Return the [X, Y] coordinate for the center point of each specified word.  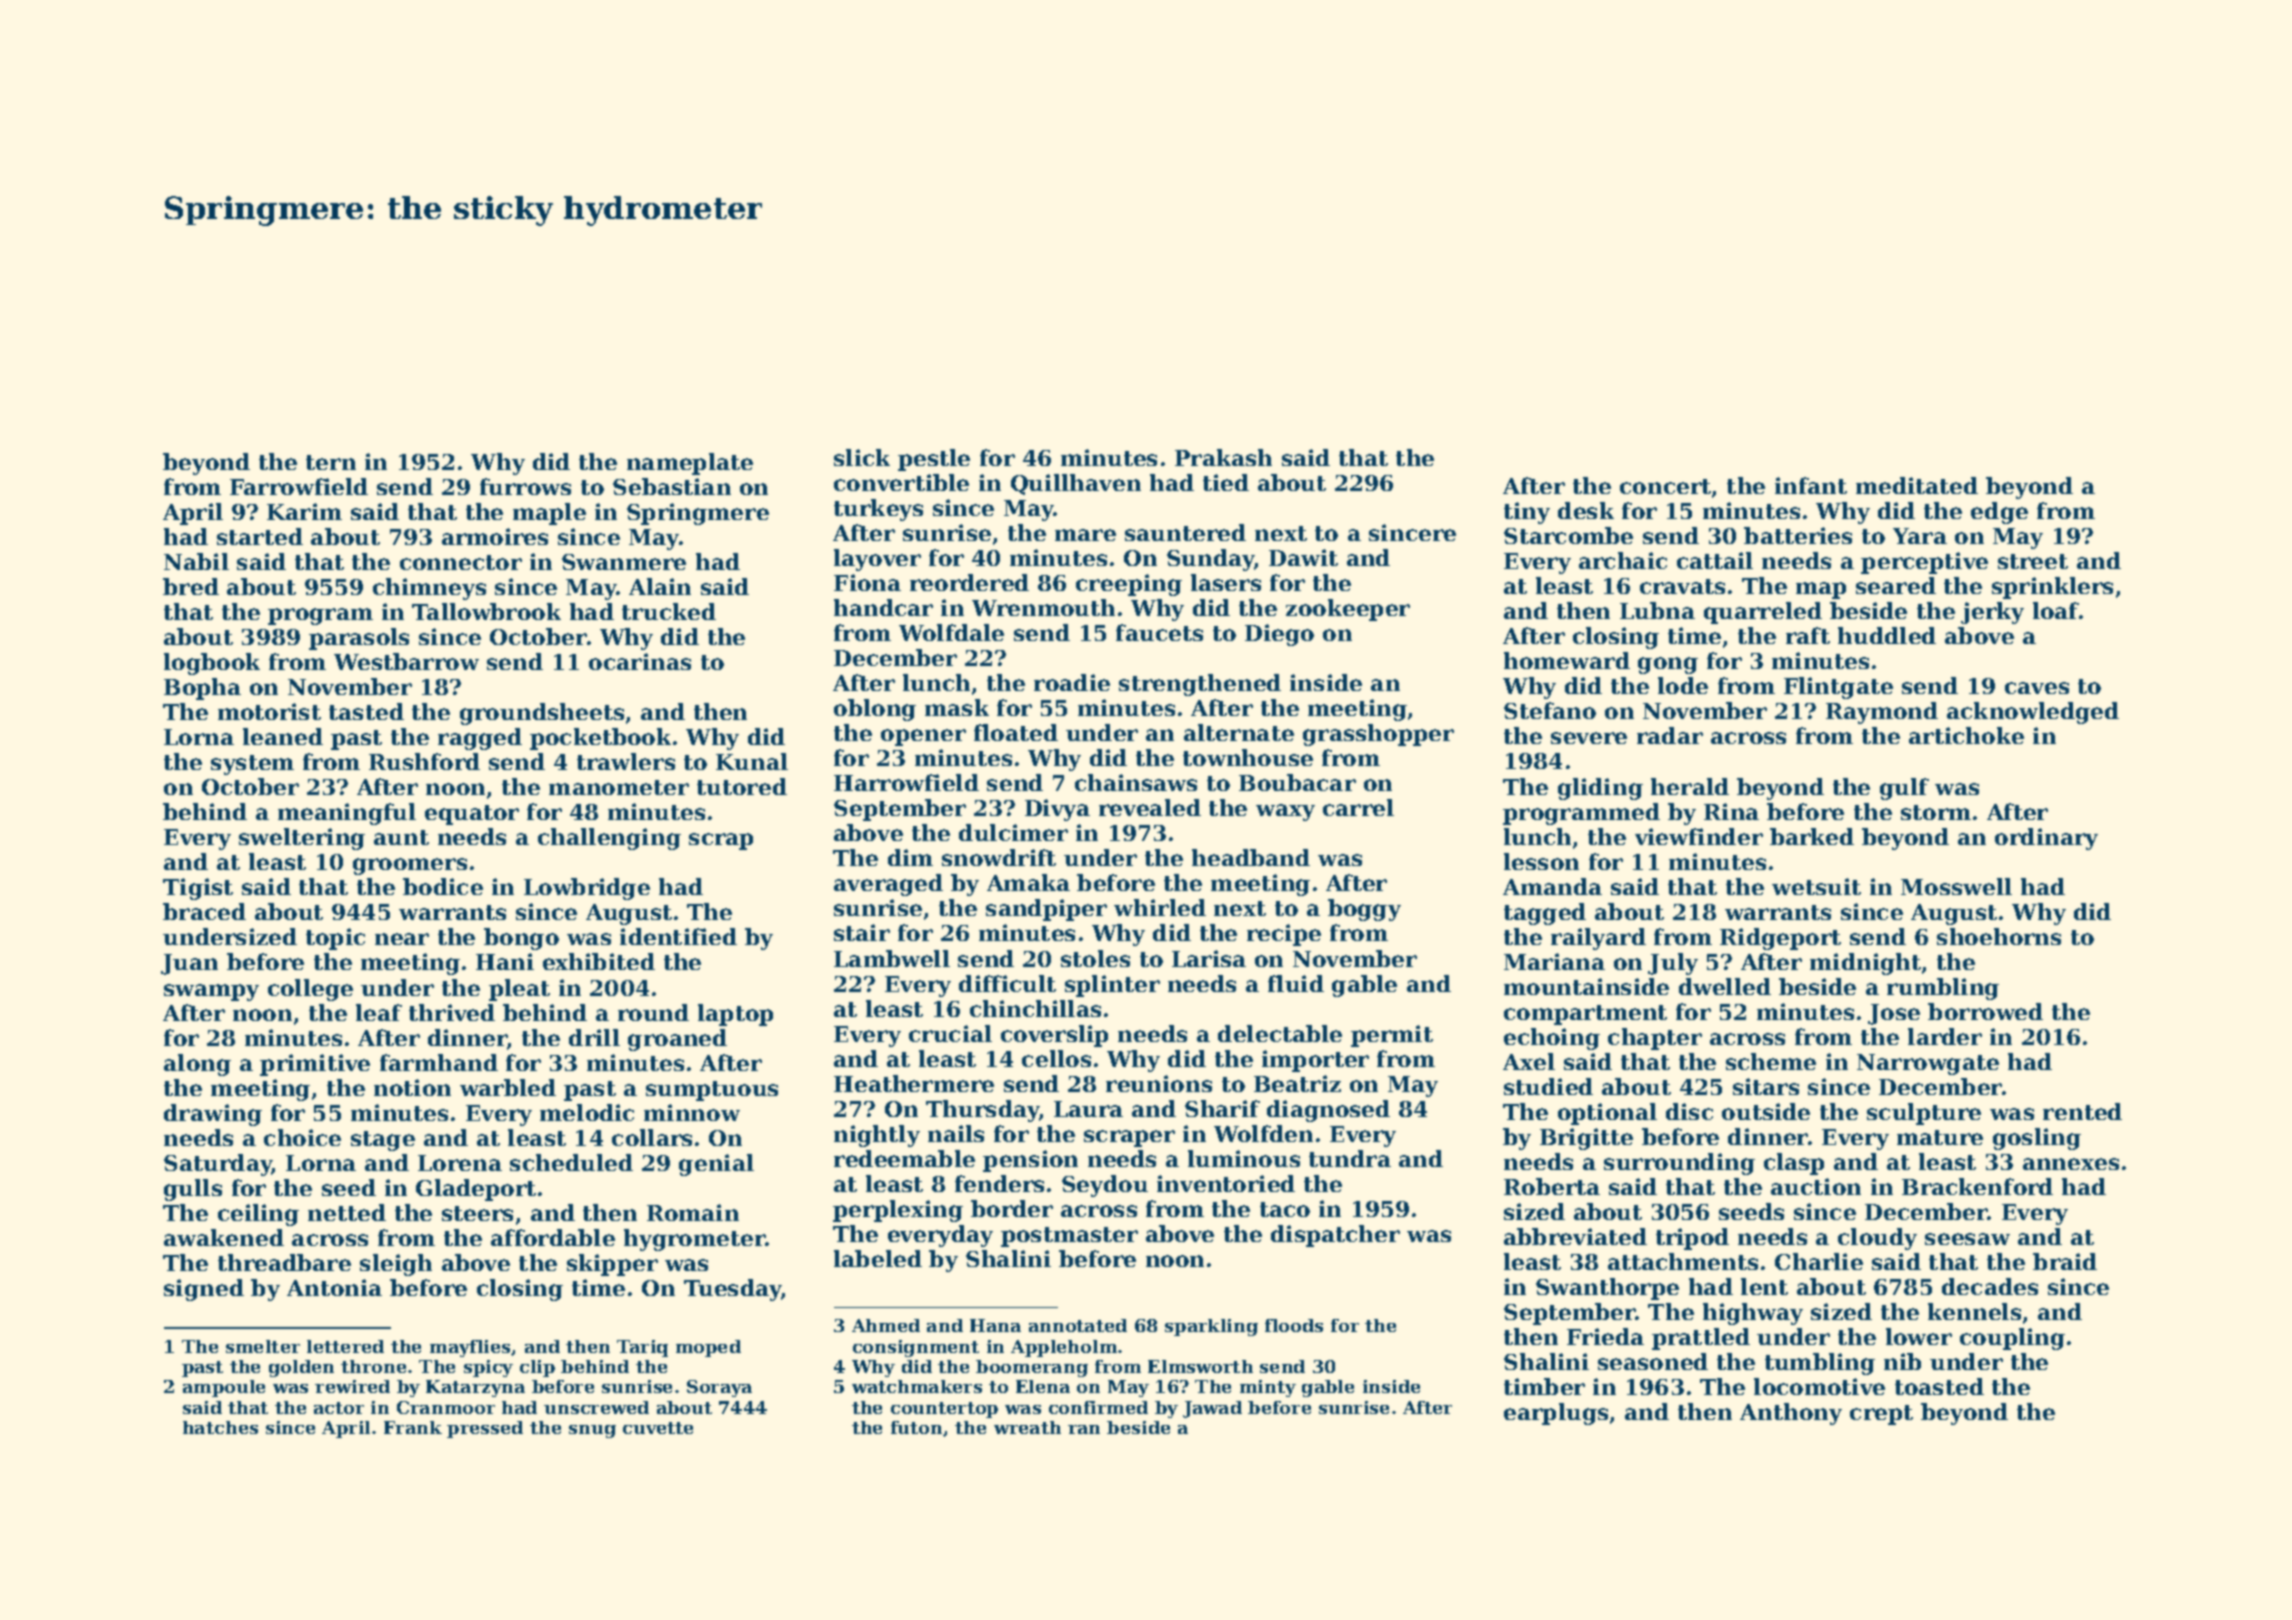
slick [862, 457]
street [2033, 561]
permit [1392, 1036]
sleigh [396, 1265]
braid [2065, 1261]
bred [191, 586]
